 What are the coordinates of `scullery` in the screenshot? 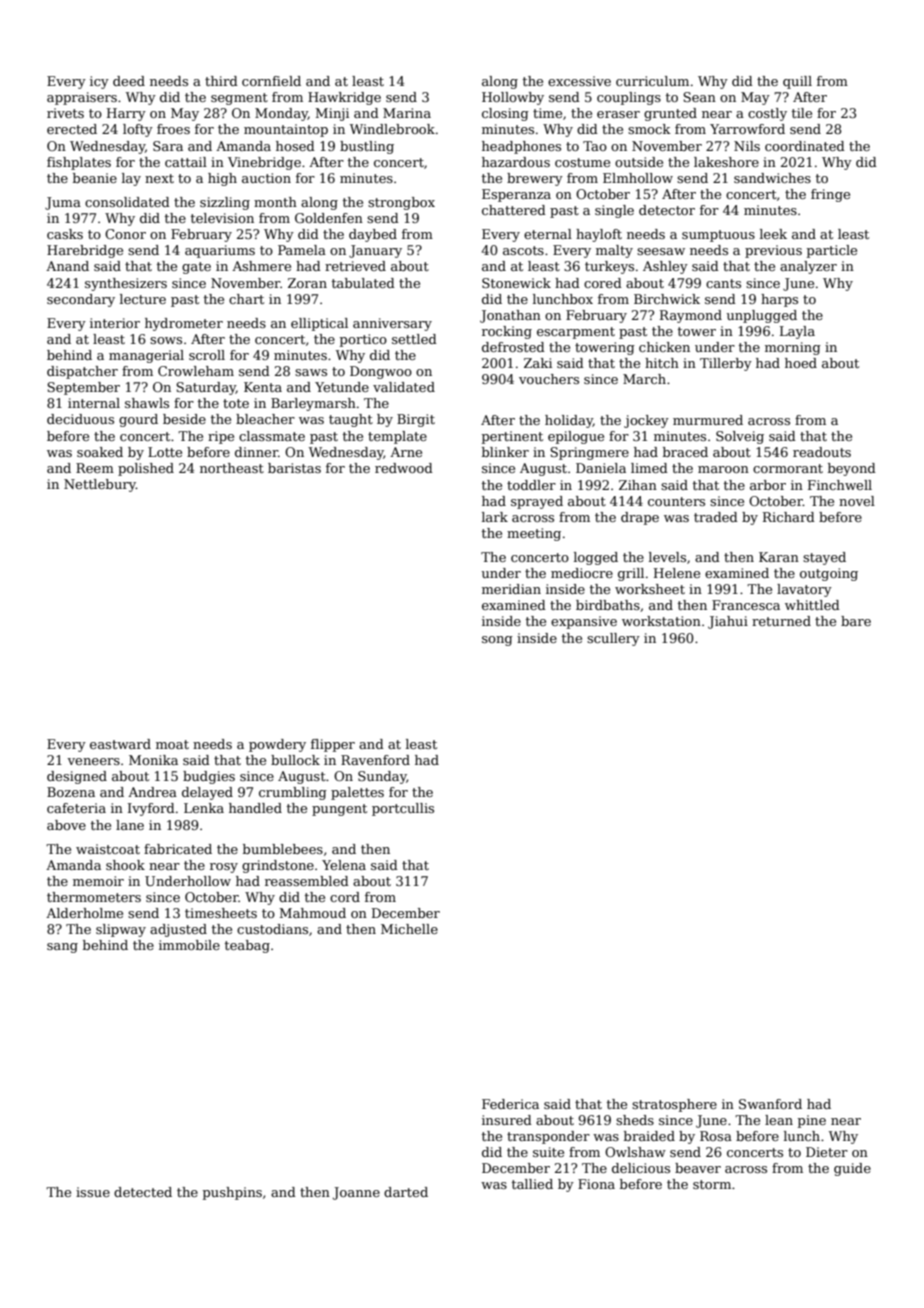 It's located at (613, 639).
